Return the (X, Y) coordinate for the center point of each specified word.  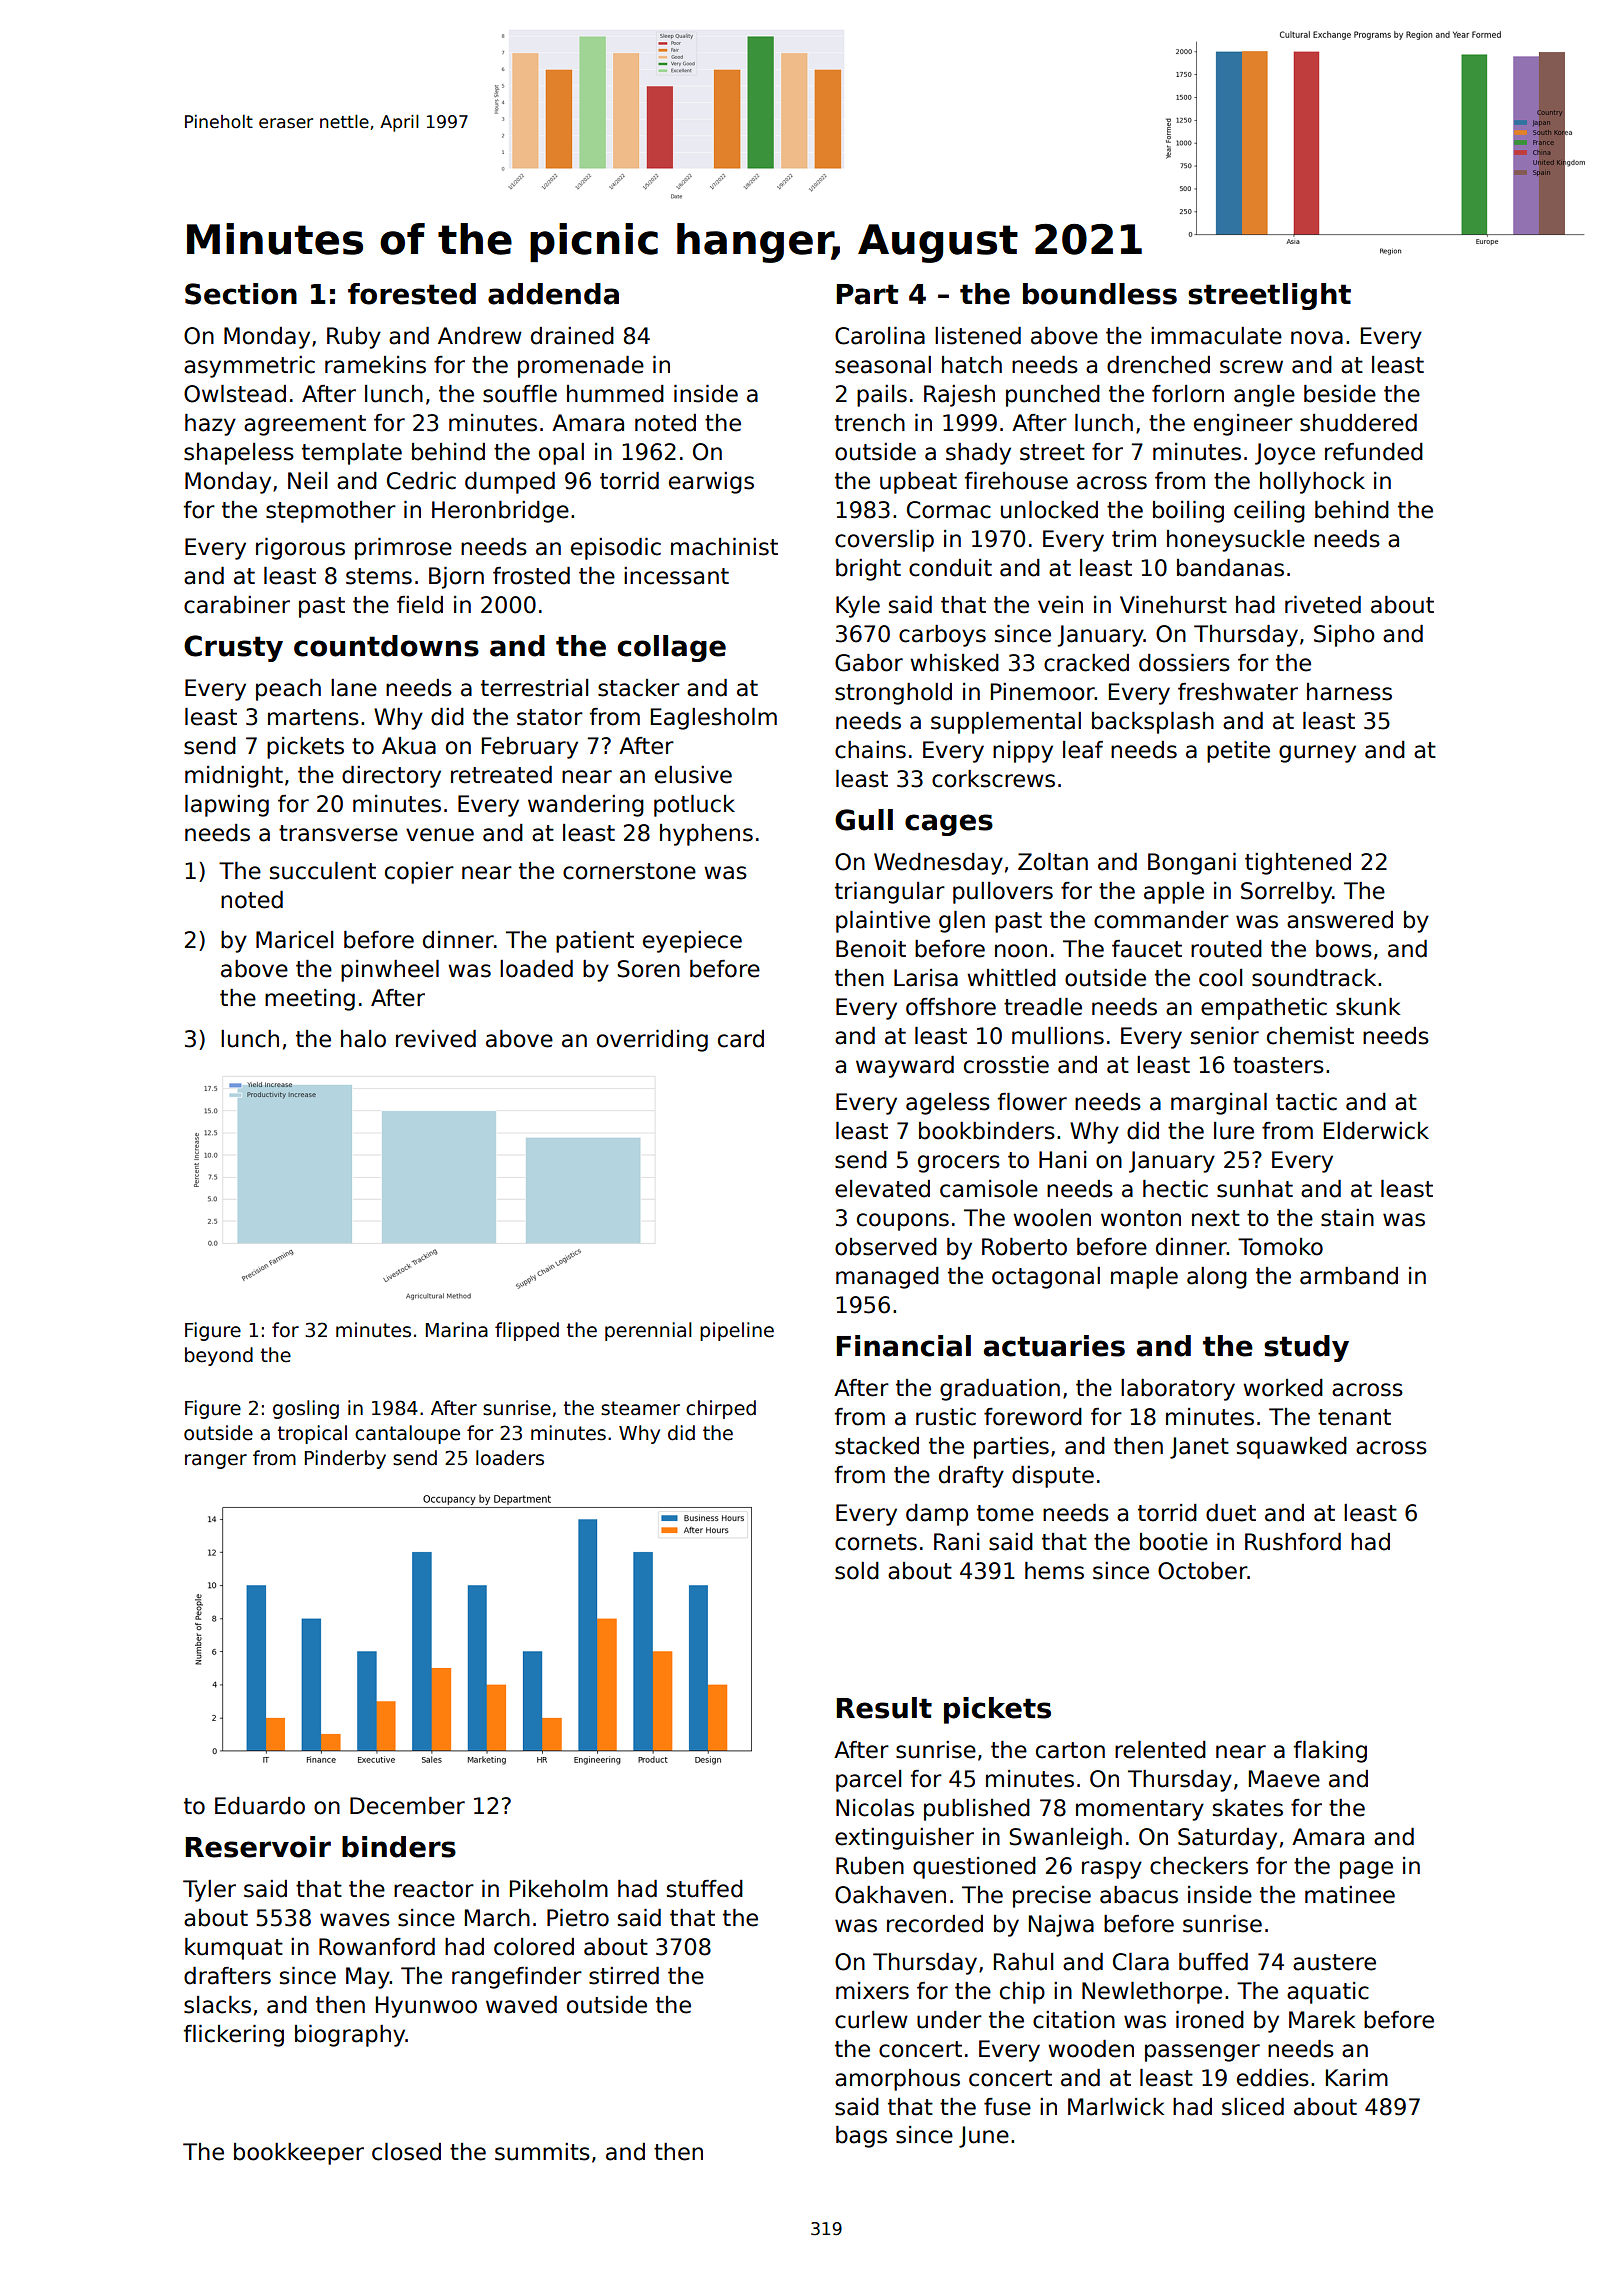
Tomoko (1280, 1247)
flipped (527, 1331)
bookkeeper (299, 2154)
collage (672, 648)
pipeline (737, 1331)
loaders (510, 1458)
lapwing (227, 806)
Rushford (1293, 1542)
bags (861, 2137)
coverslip (884, 541)
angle (1264, 396)
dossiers (1184, 663)
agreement (305, 425)
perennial (648, 1331)
